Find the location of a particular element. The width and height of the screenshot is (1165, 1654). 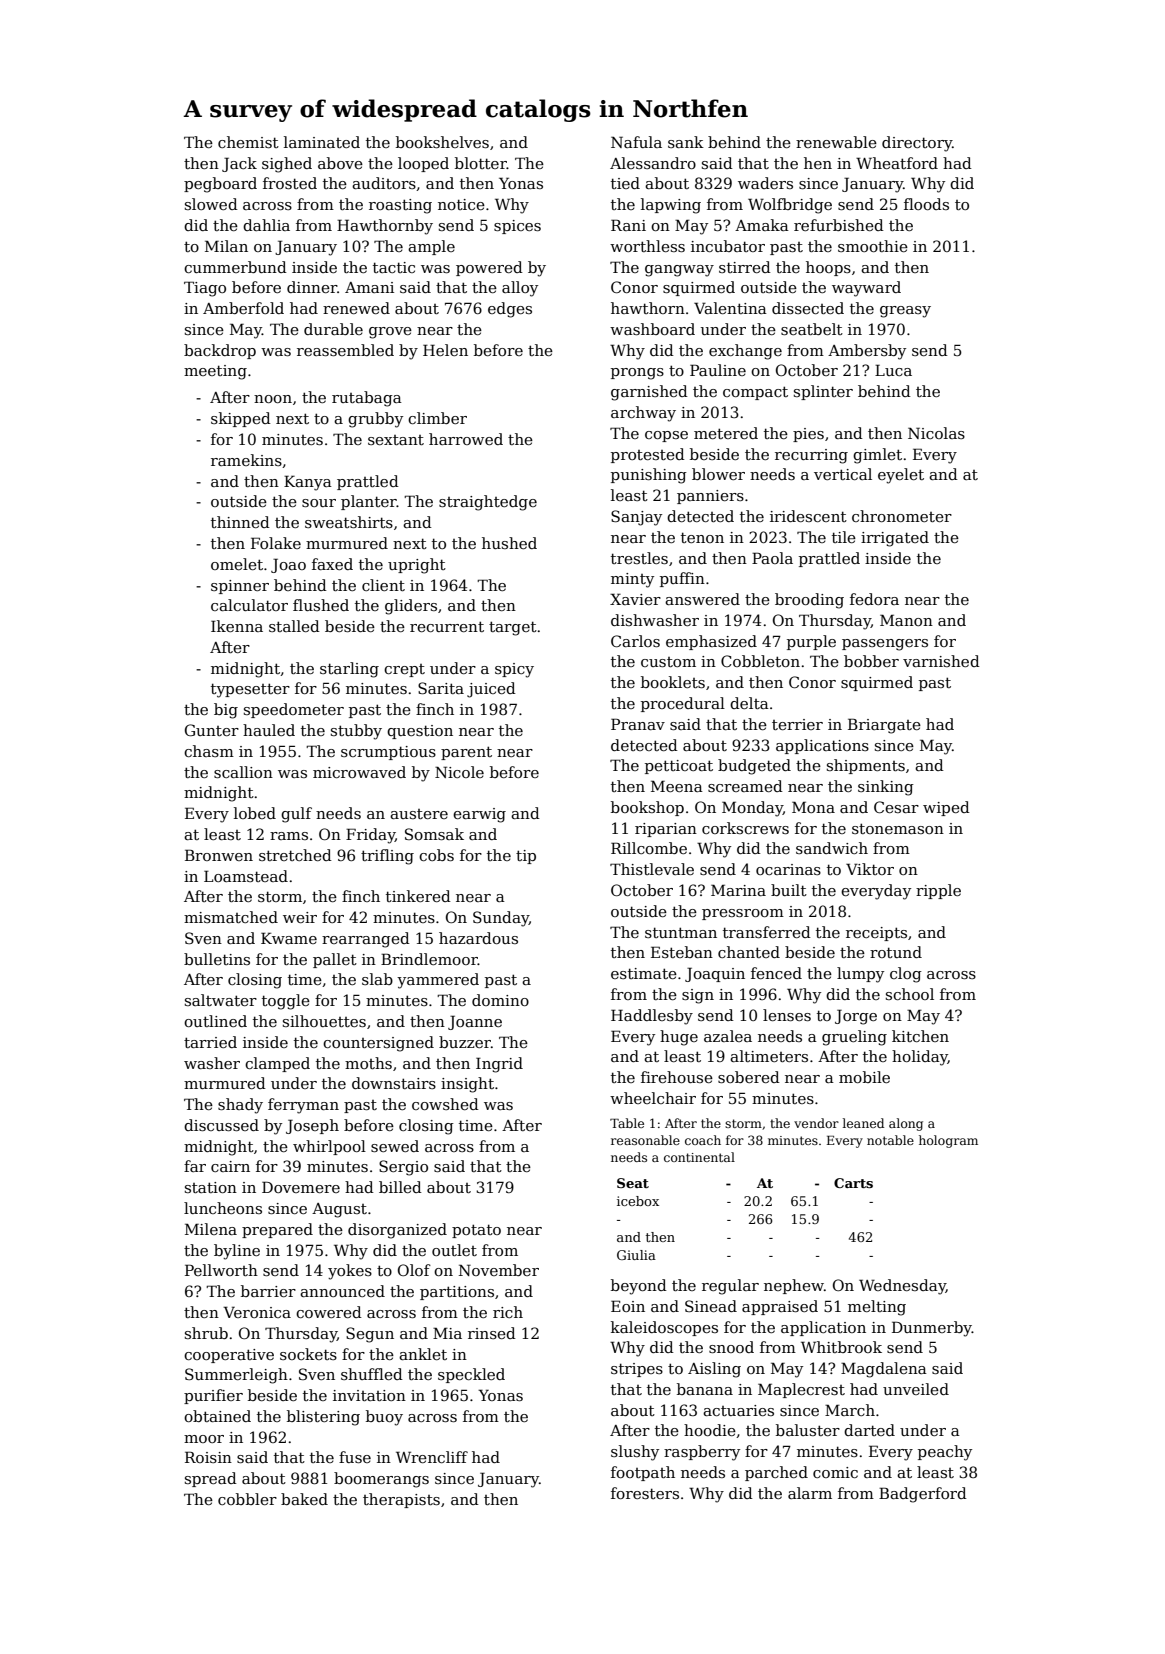

chemist is located at coordinates (248, 142).
